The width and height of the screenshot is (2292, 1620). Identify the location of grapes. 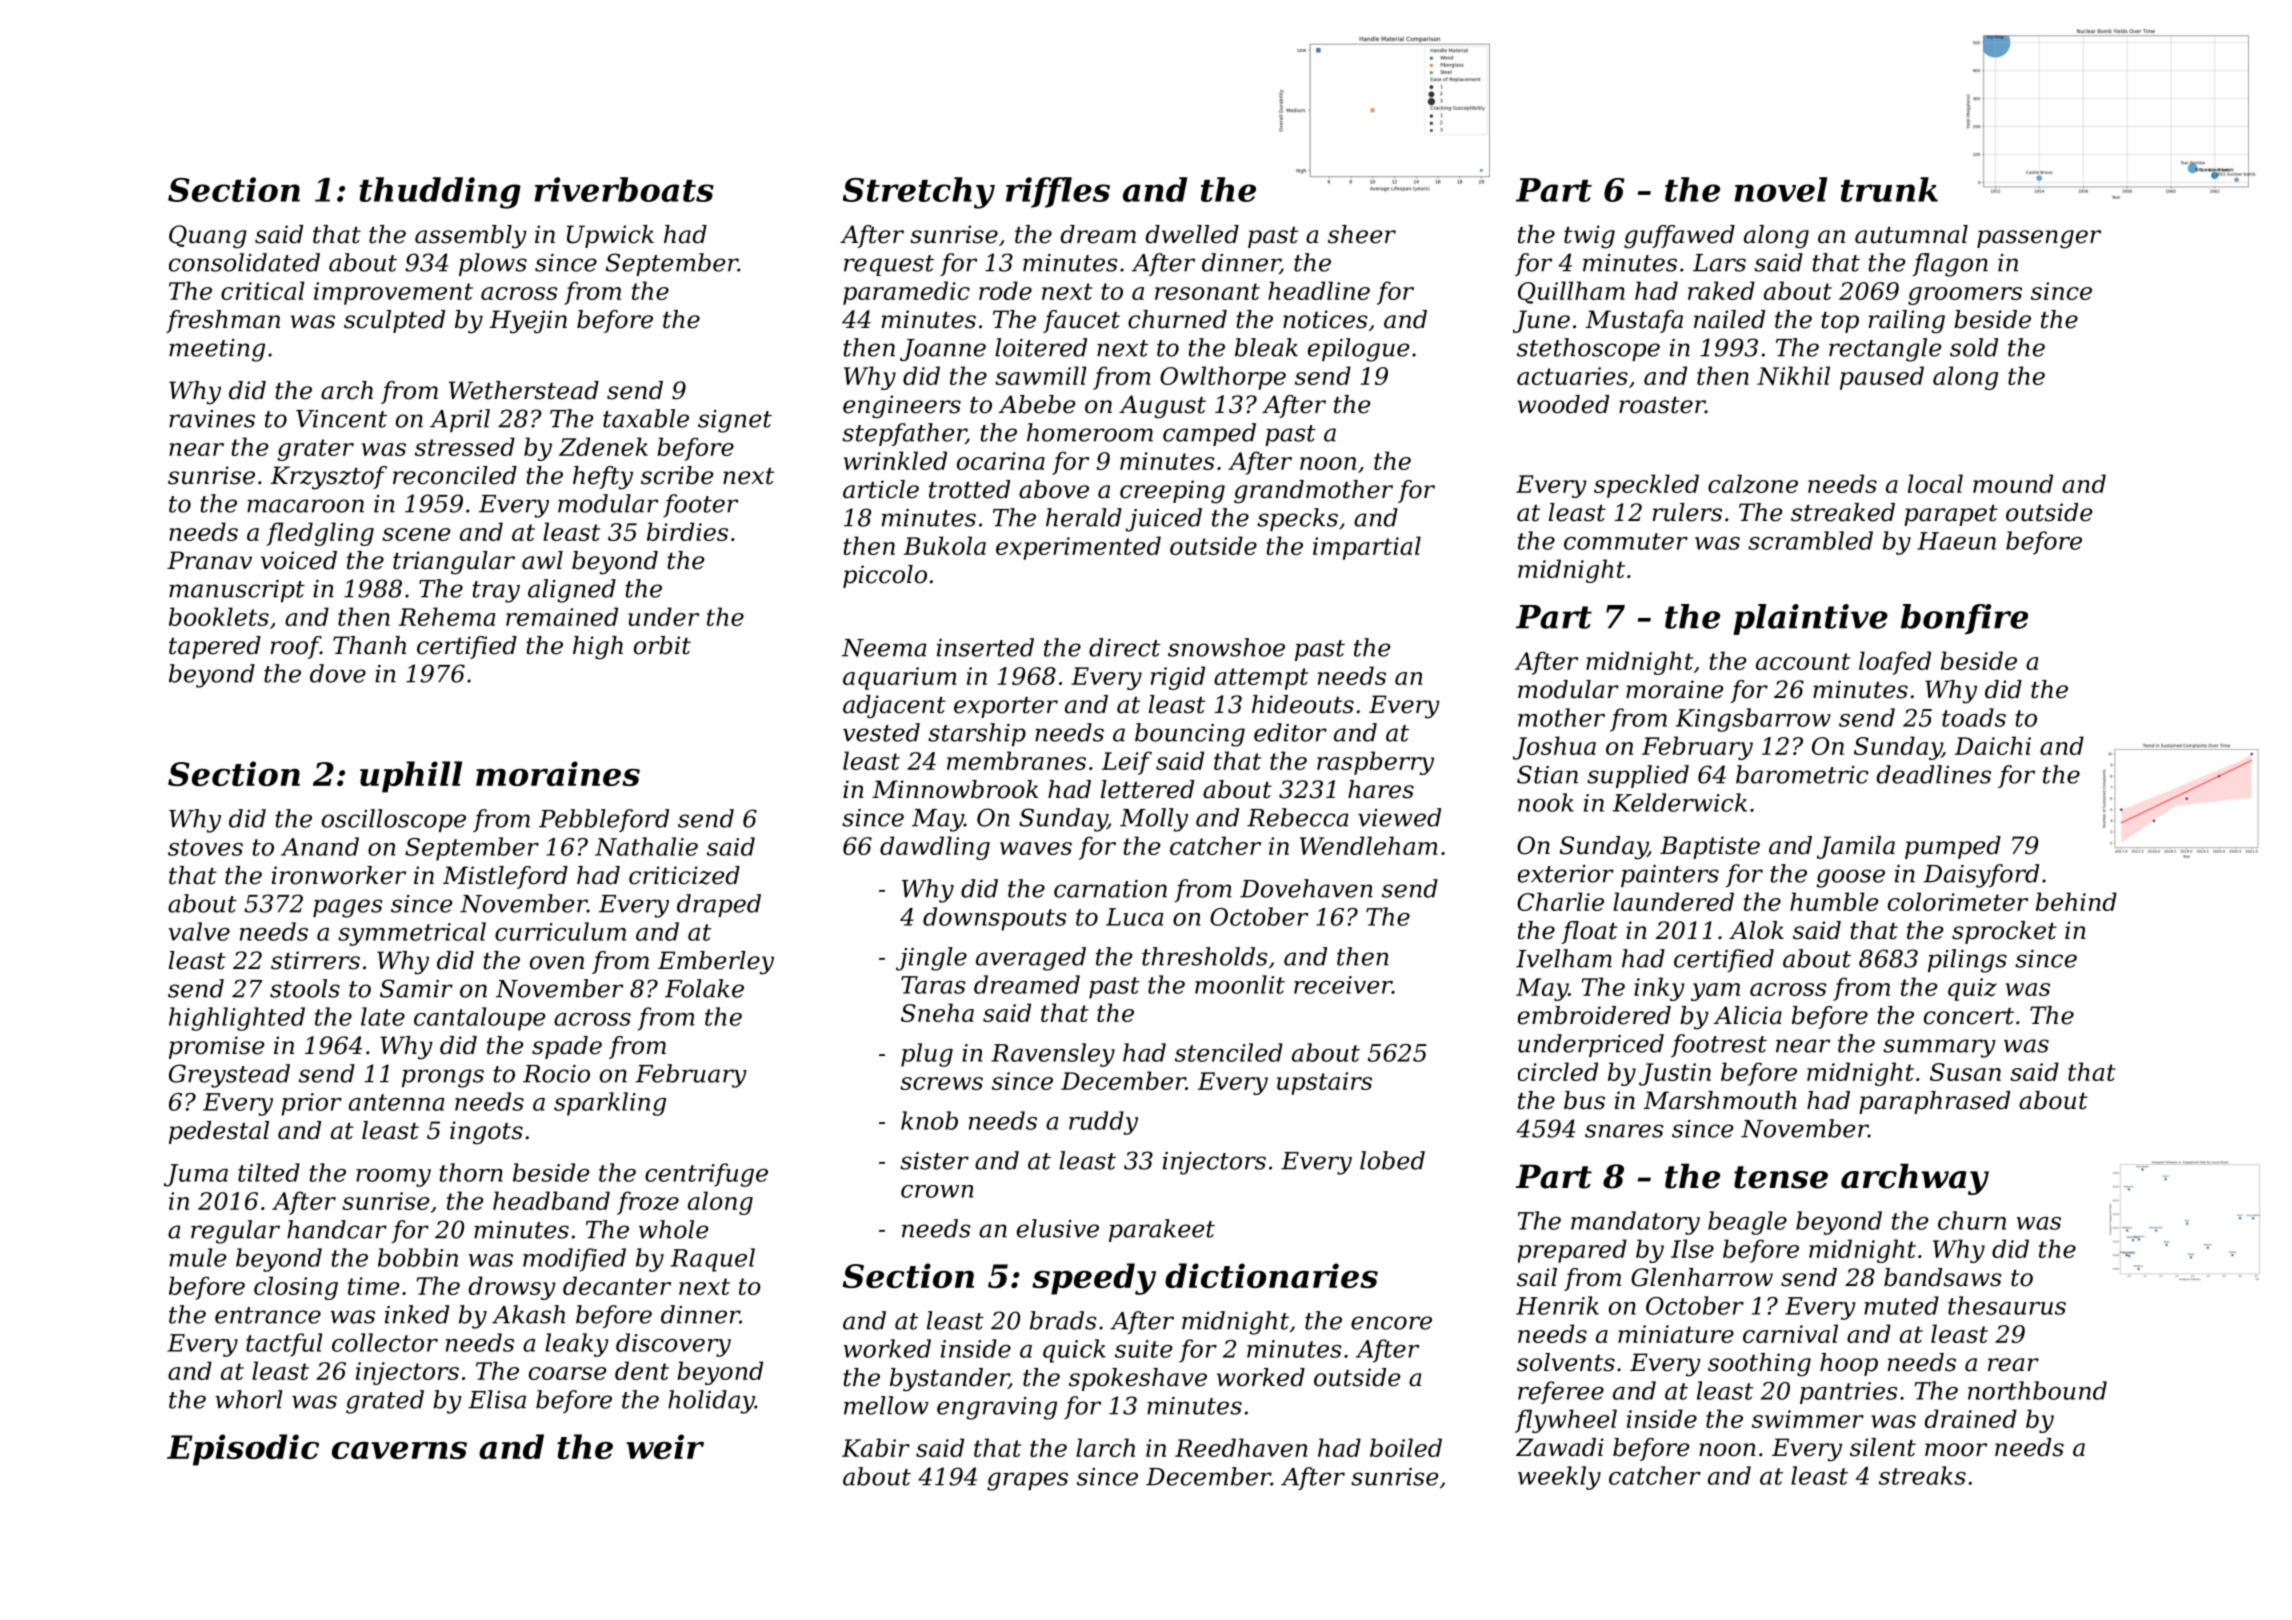
(1027, 1481).
